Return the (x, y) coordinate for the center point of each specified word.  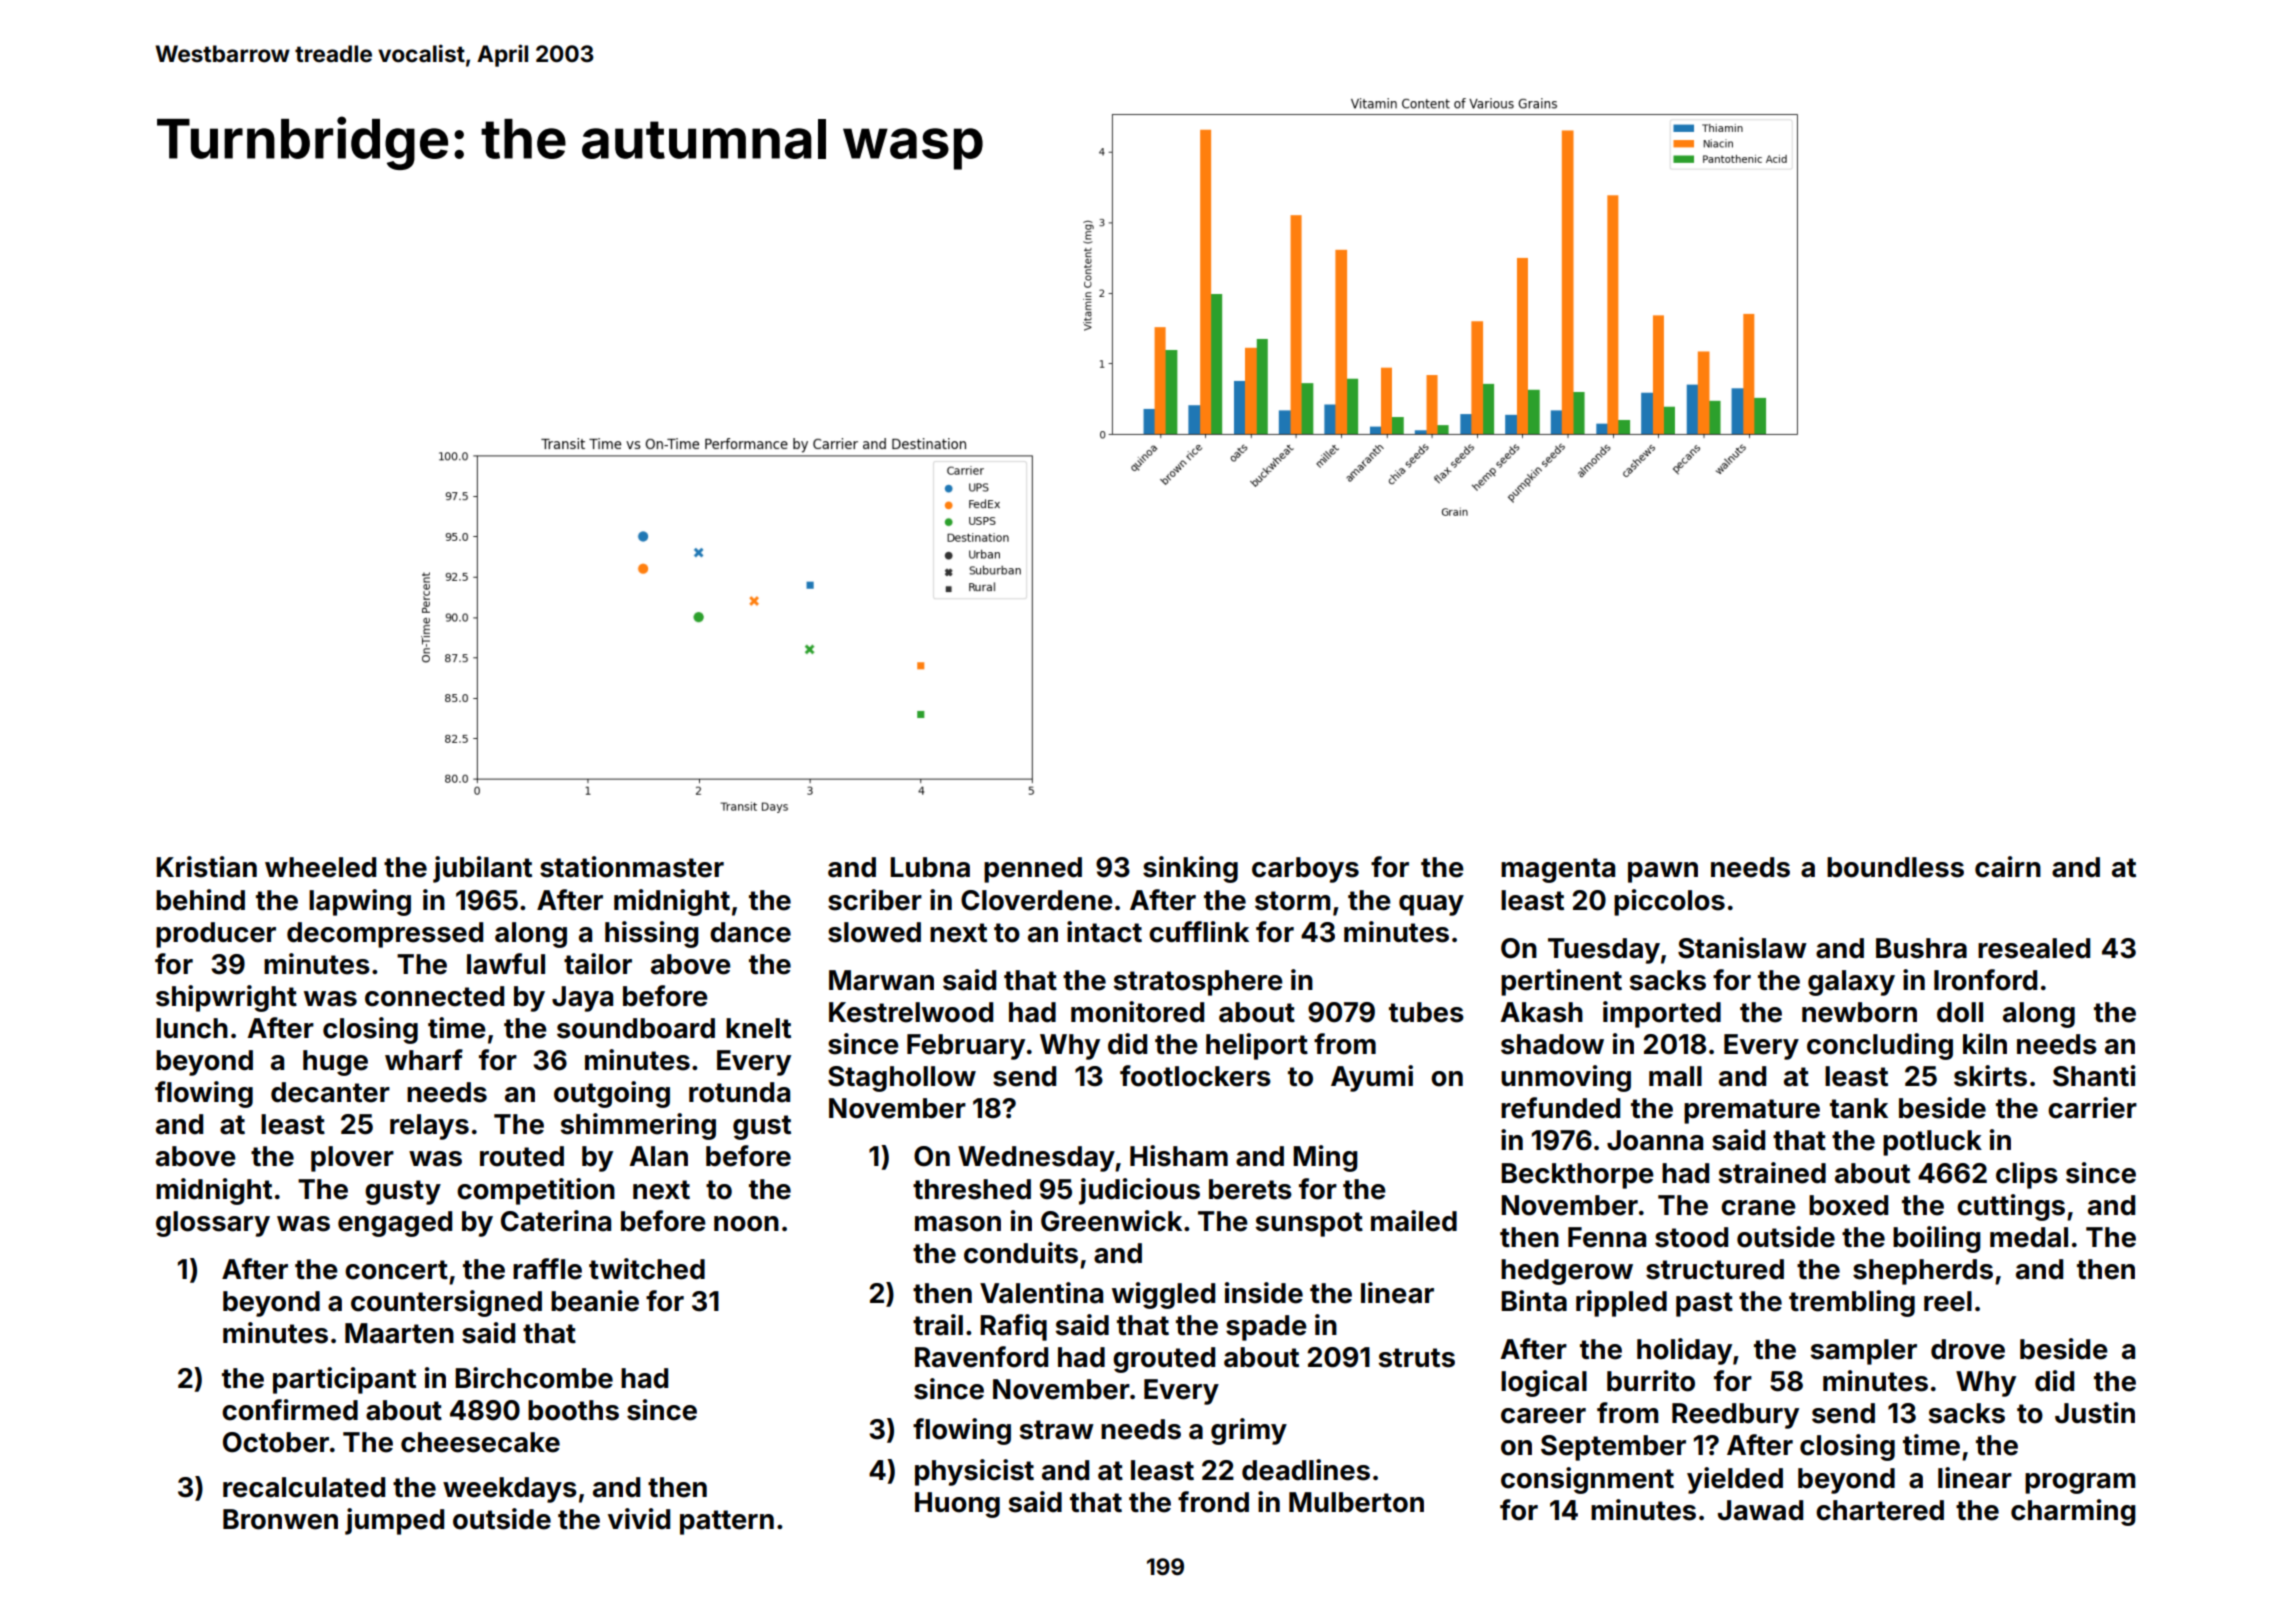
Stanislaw (1742, 948)
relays (429, 1127)
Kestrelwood (911, 1012)
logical (1544, 1383)
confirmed (290, 1410)
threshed (972, 1189)
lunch (192, 1028)
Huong (957, 1505)
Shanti (2094, 1076)
